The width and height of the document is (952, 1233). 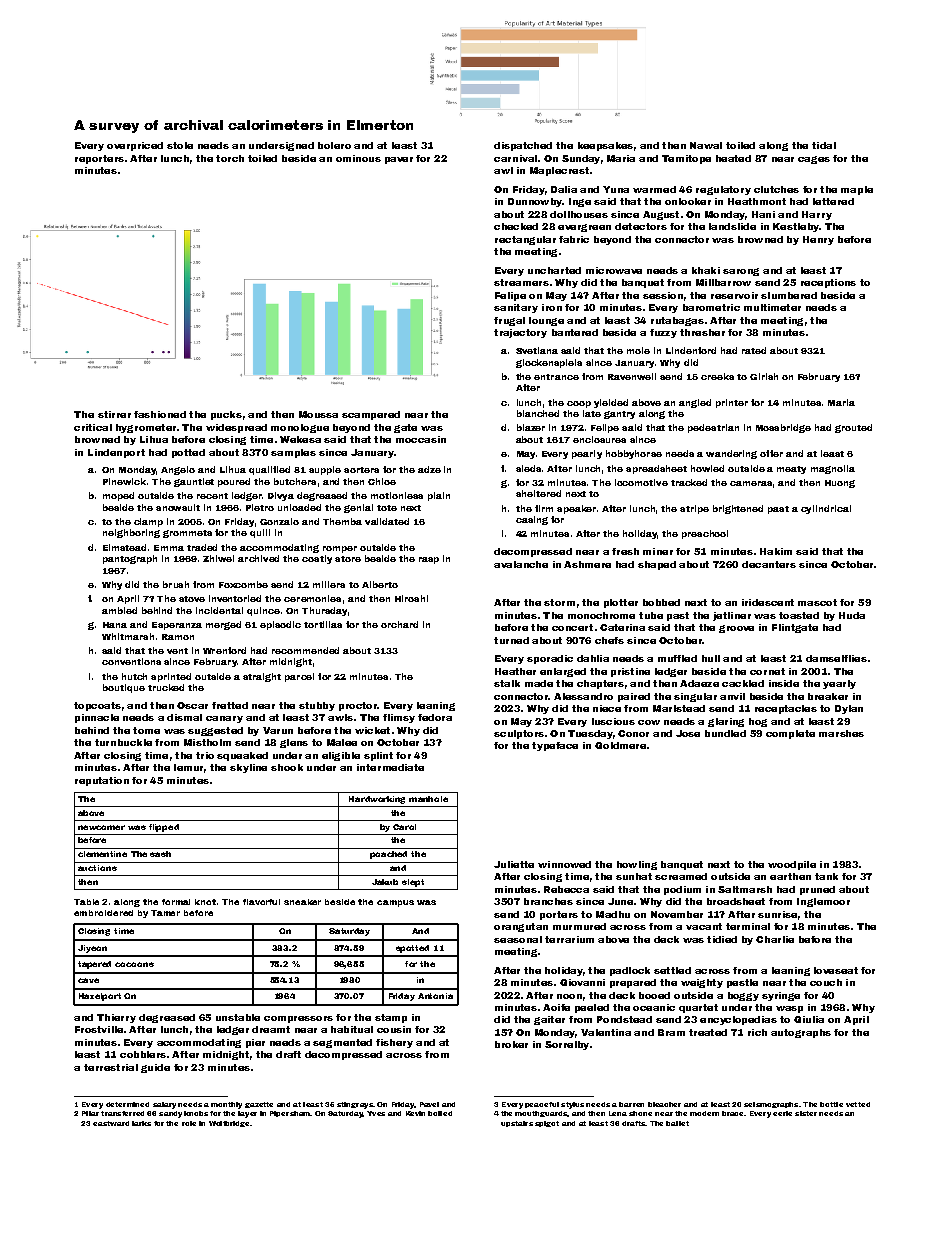 What do you see at coordinates (111, 1067) in the document?
I see `terrestrial` at bounding box center [111, 1067].
